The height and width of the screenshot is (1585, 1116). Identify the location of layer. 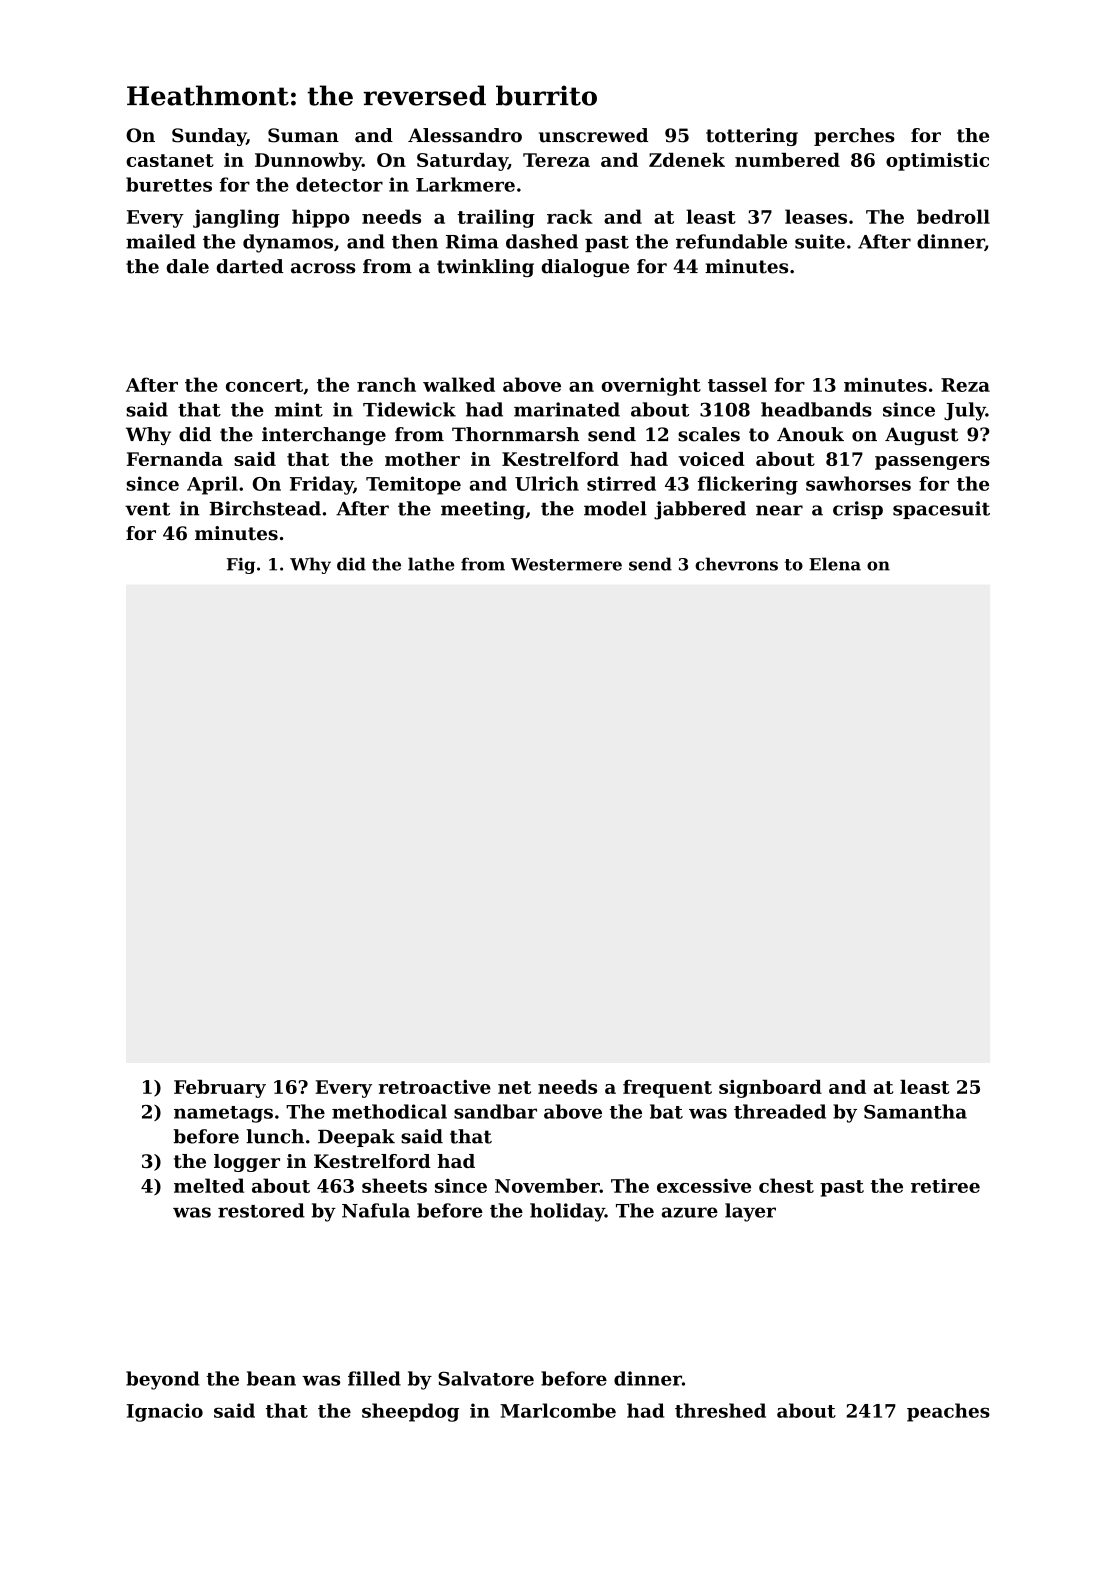
(750, 1212).
